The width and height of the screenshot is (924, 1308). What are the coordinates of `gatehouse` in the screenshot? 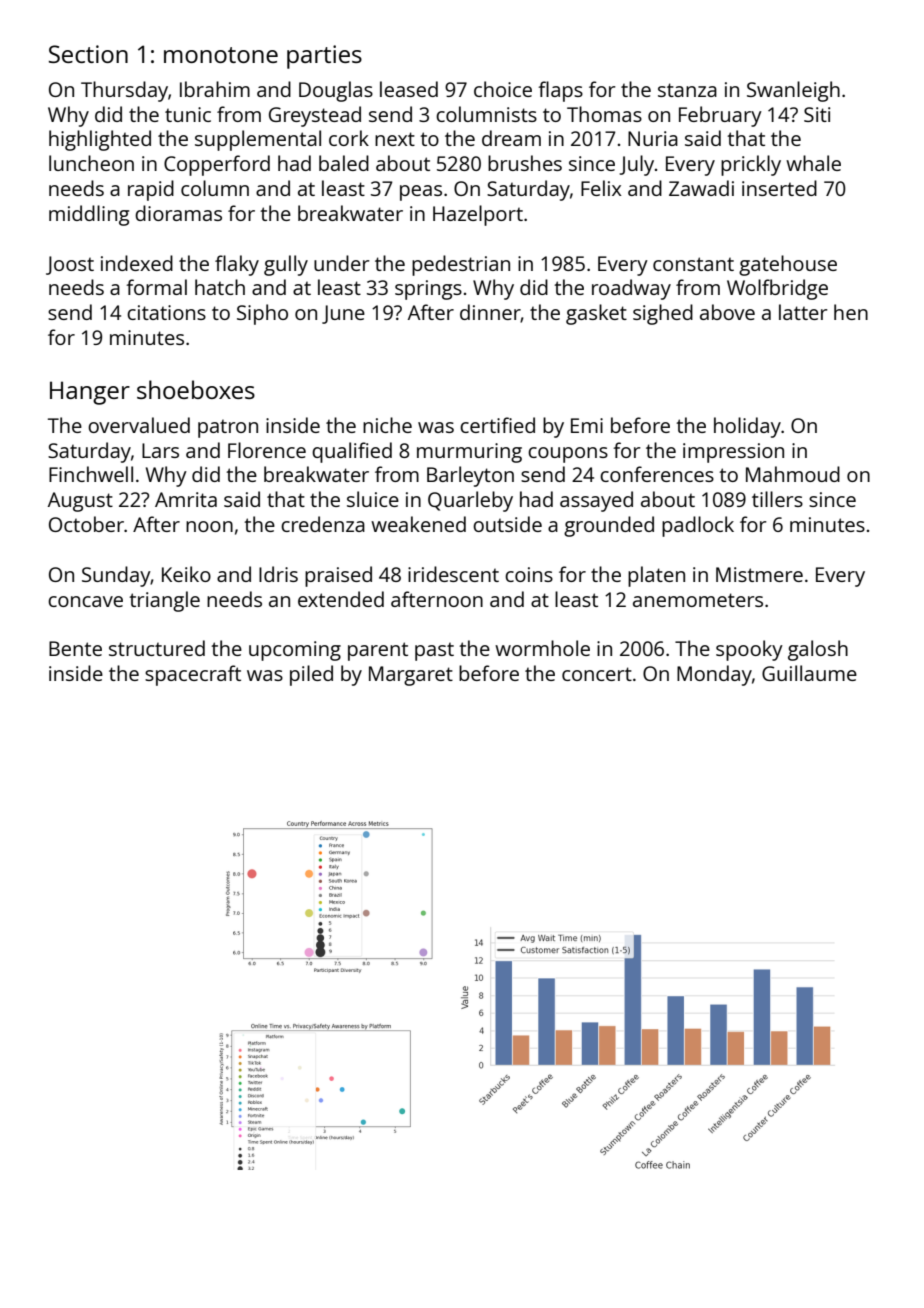 It's located at (788, 265).
